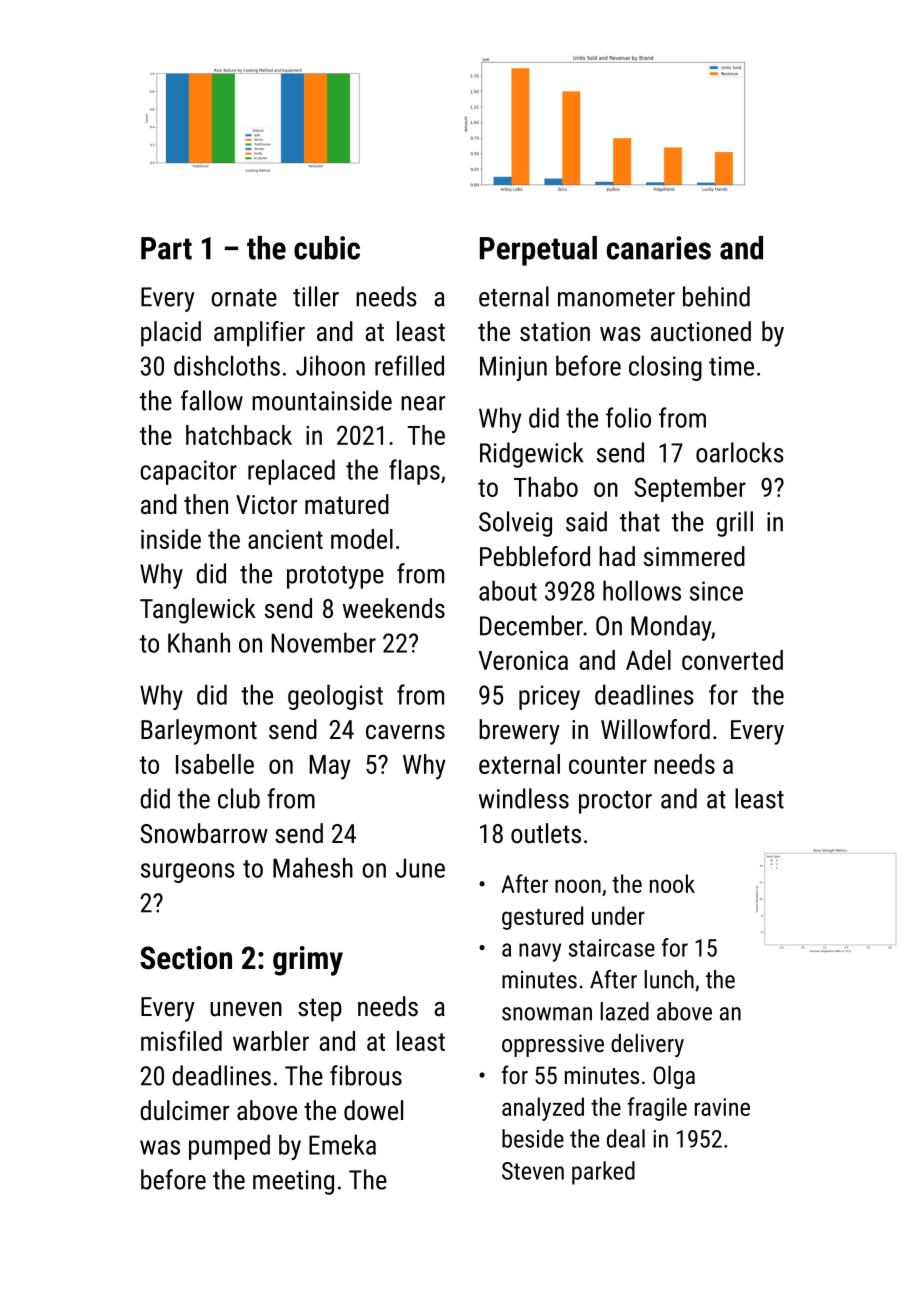 Image resolution: width=924 pixels, height=1311 pixels. What do you see at coordinates (394, 608) in the screenshot?
I see `weekends` at bounding box center [394, 608].
